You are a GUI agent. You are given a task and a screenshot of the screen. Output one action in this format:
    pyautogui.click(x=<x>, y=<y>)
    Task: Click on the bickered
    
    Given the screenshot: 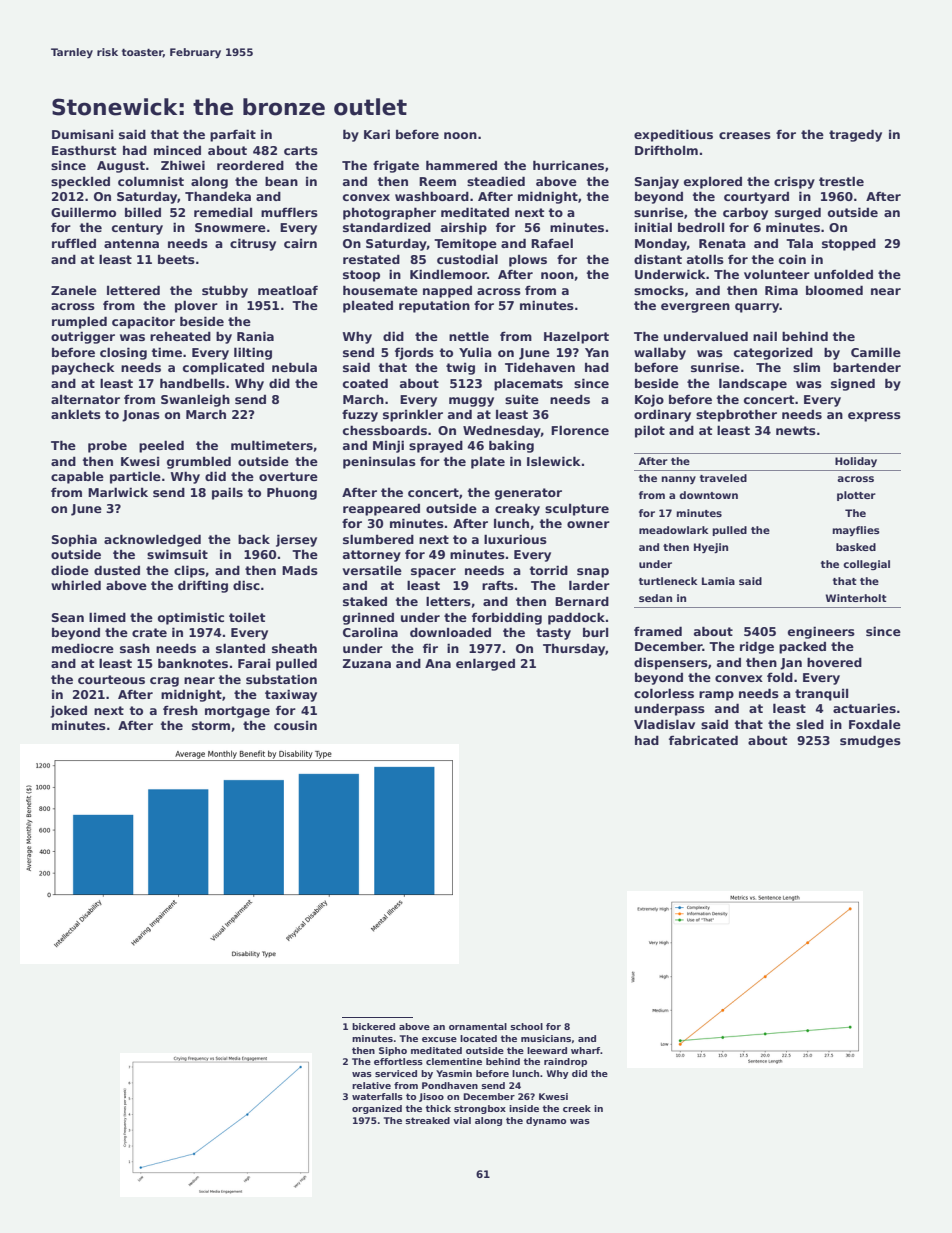 What is the action you would take?
    pyautogui.click(x=373, y=1026)
